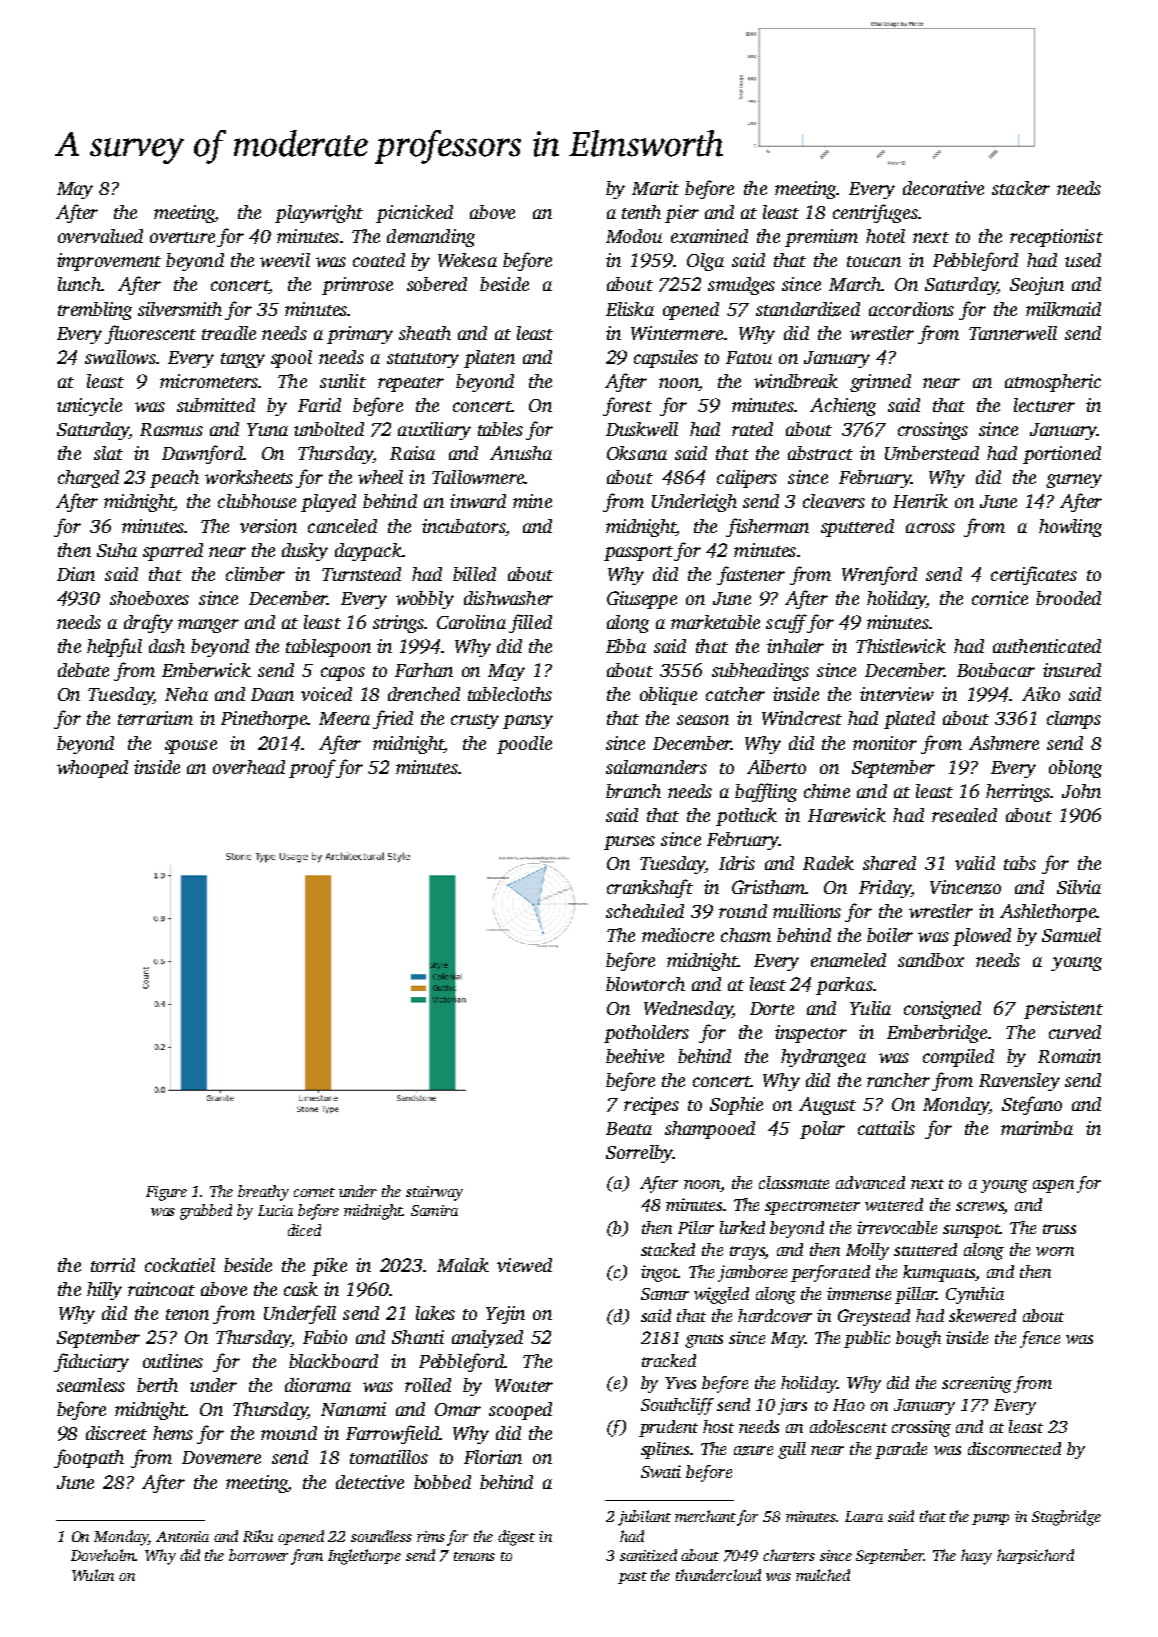 This document has width=1158, height=1637. I want to click on picnicked, so click(414, 214).
